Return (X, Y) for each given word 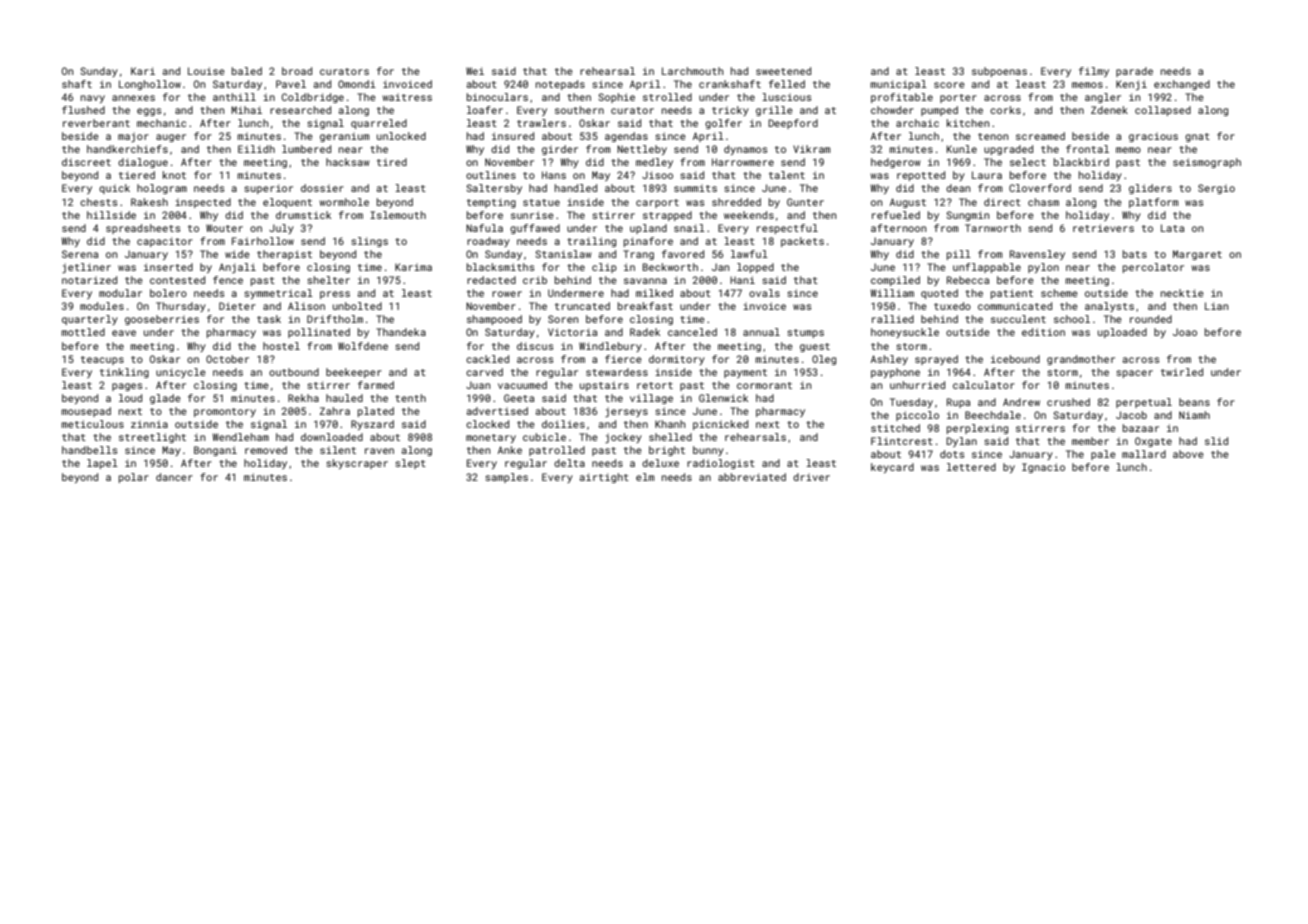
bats (1135, 254)
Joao (1185, 332)
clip (604, 268)
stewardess (617, 372)
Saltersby (494, 189)
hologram (162, 189)
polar (134, 478)
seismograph (1207, 163)
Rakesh (149, 202)
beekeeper (354, 373)
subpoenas (999, 72)
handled (576, 188)
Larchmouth (692, 71)
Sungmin (967, 216)
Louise (206, 71)
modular (120, 293)
